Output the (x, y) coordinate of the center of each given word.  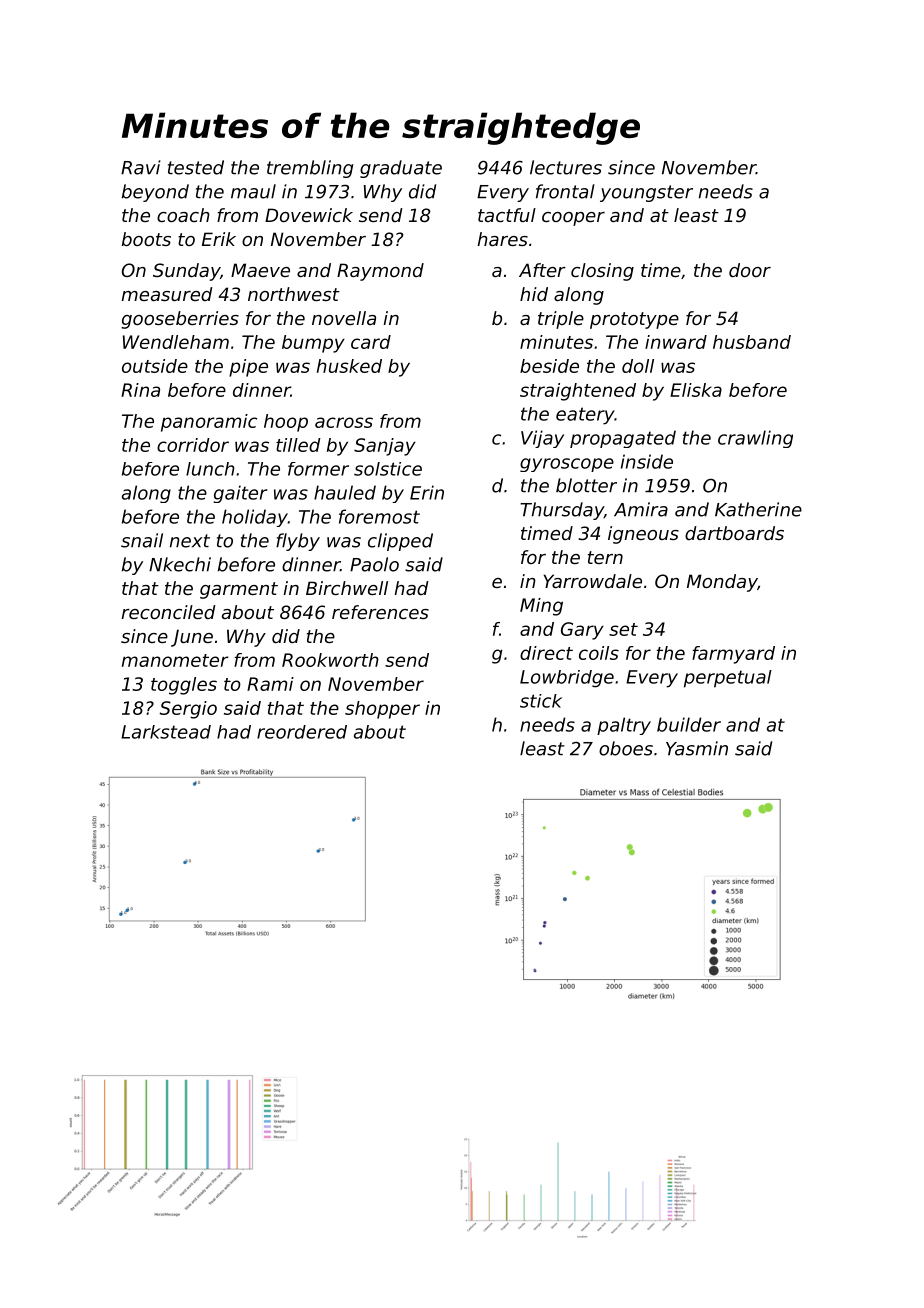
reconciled (168, 612)
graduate (401, 169)
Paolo (374, 564)
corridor (193, 445)
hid (534, 294)
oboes (626, 748)
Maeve (260, 270)
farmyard (733, 655)
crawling (755, 439)
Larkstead (166, 732)
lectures (566, 167)
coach (183, 215)
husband (752, 342)
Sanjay (385, 447)
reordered (302, 732)
